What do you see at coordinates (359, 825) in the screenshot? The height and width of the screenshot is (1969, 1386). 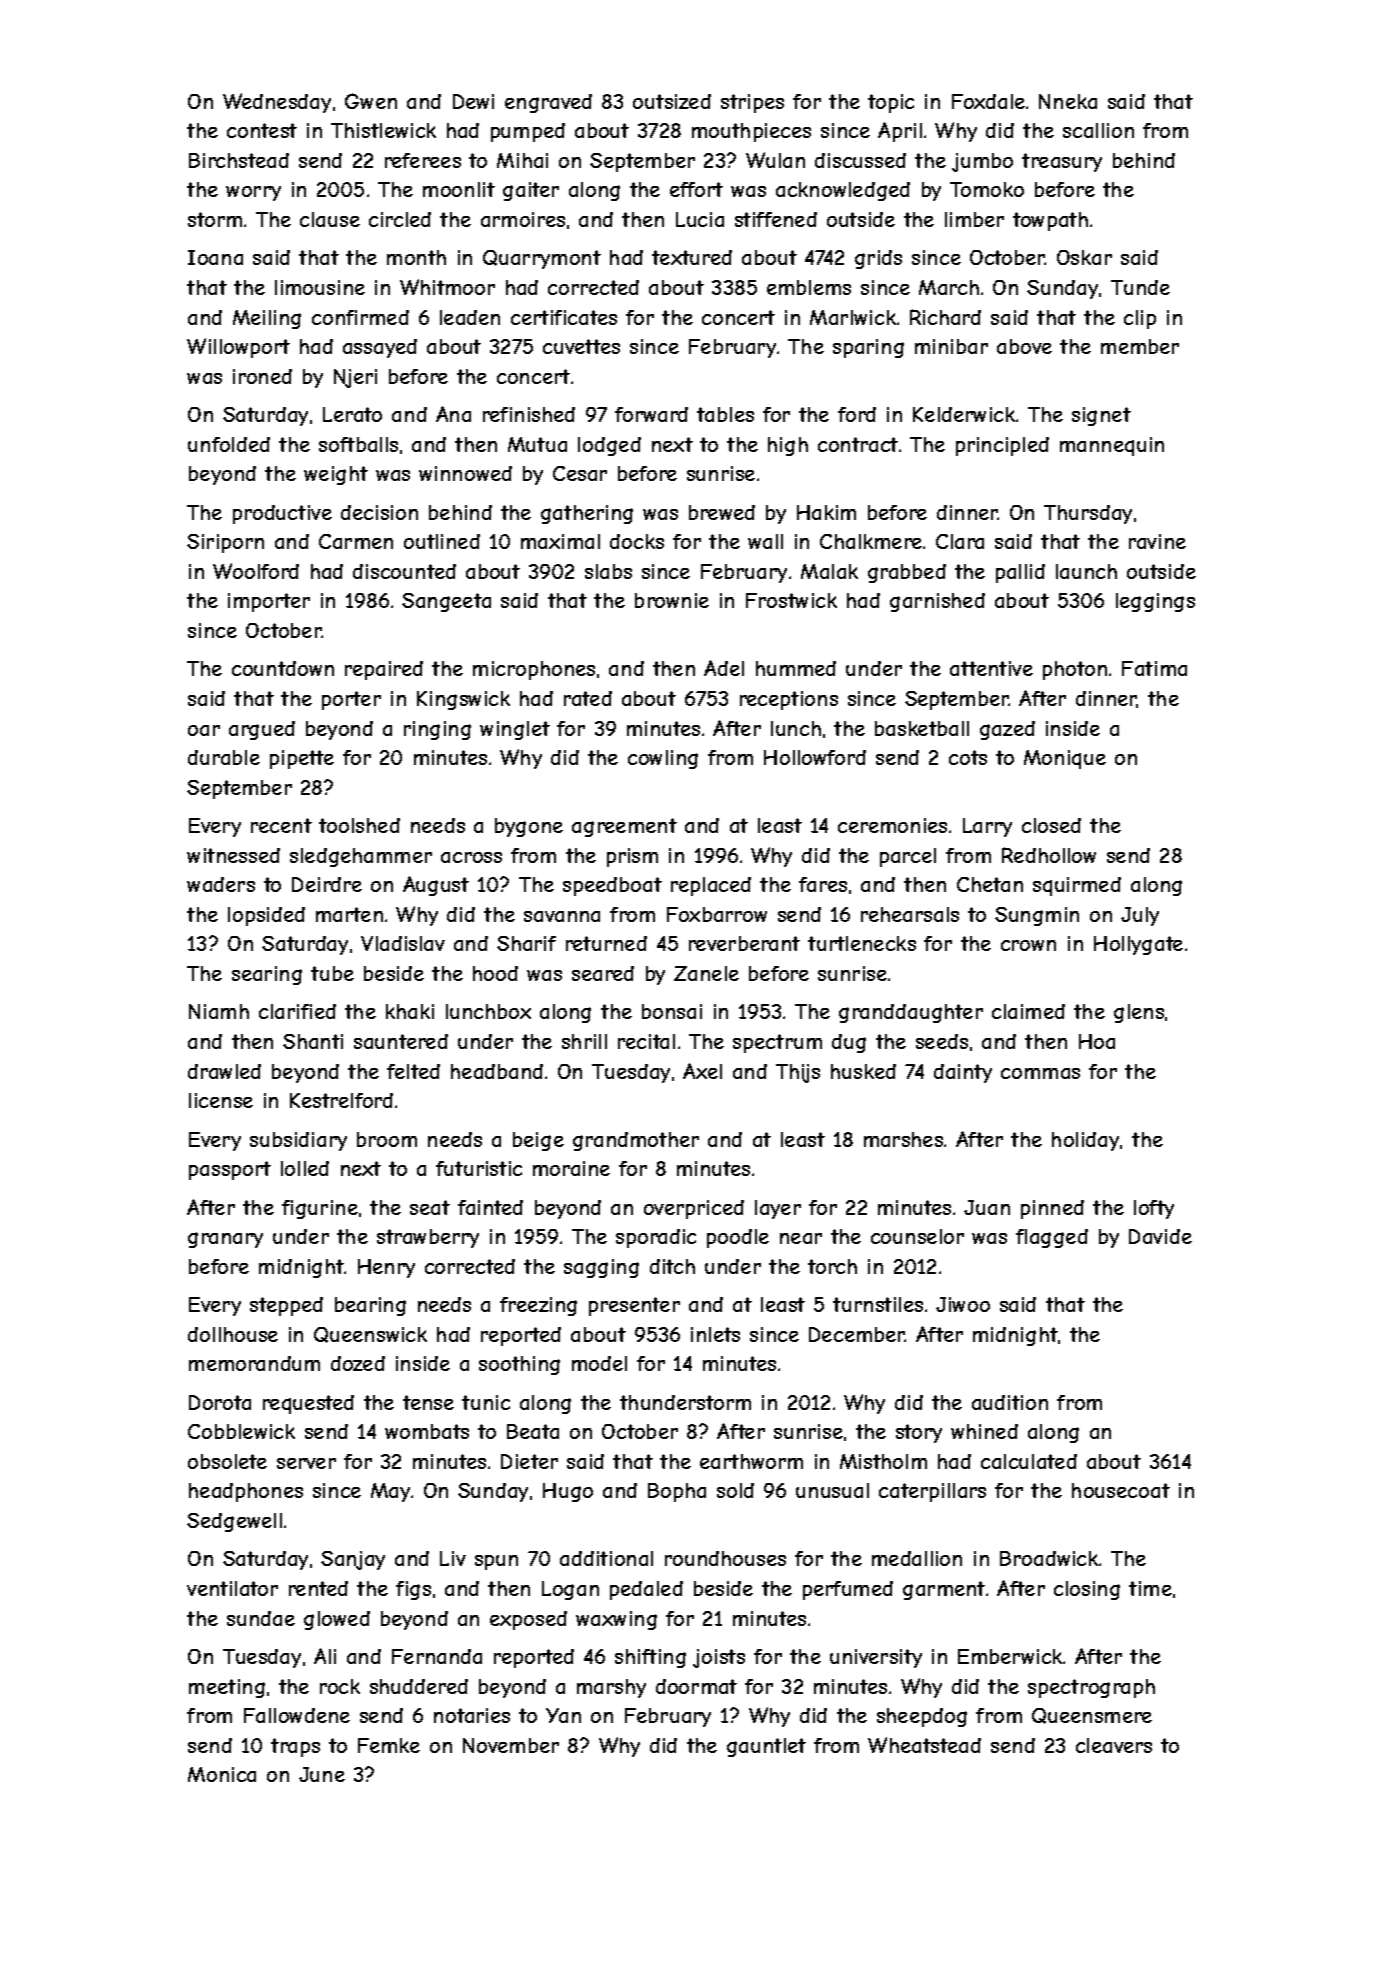 I see `toolshed` at bounding box center [359, 825].
